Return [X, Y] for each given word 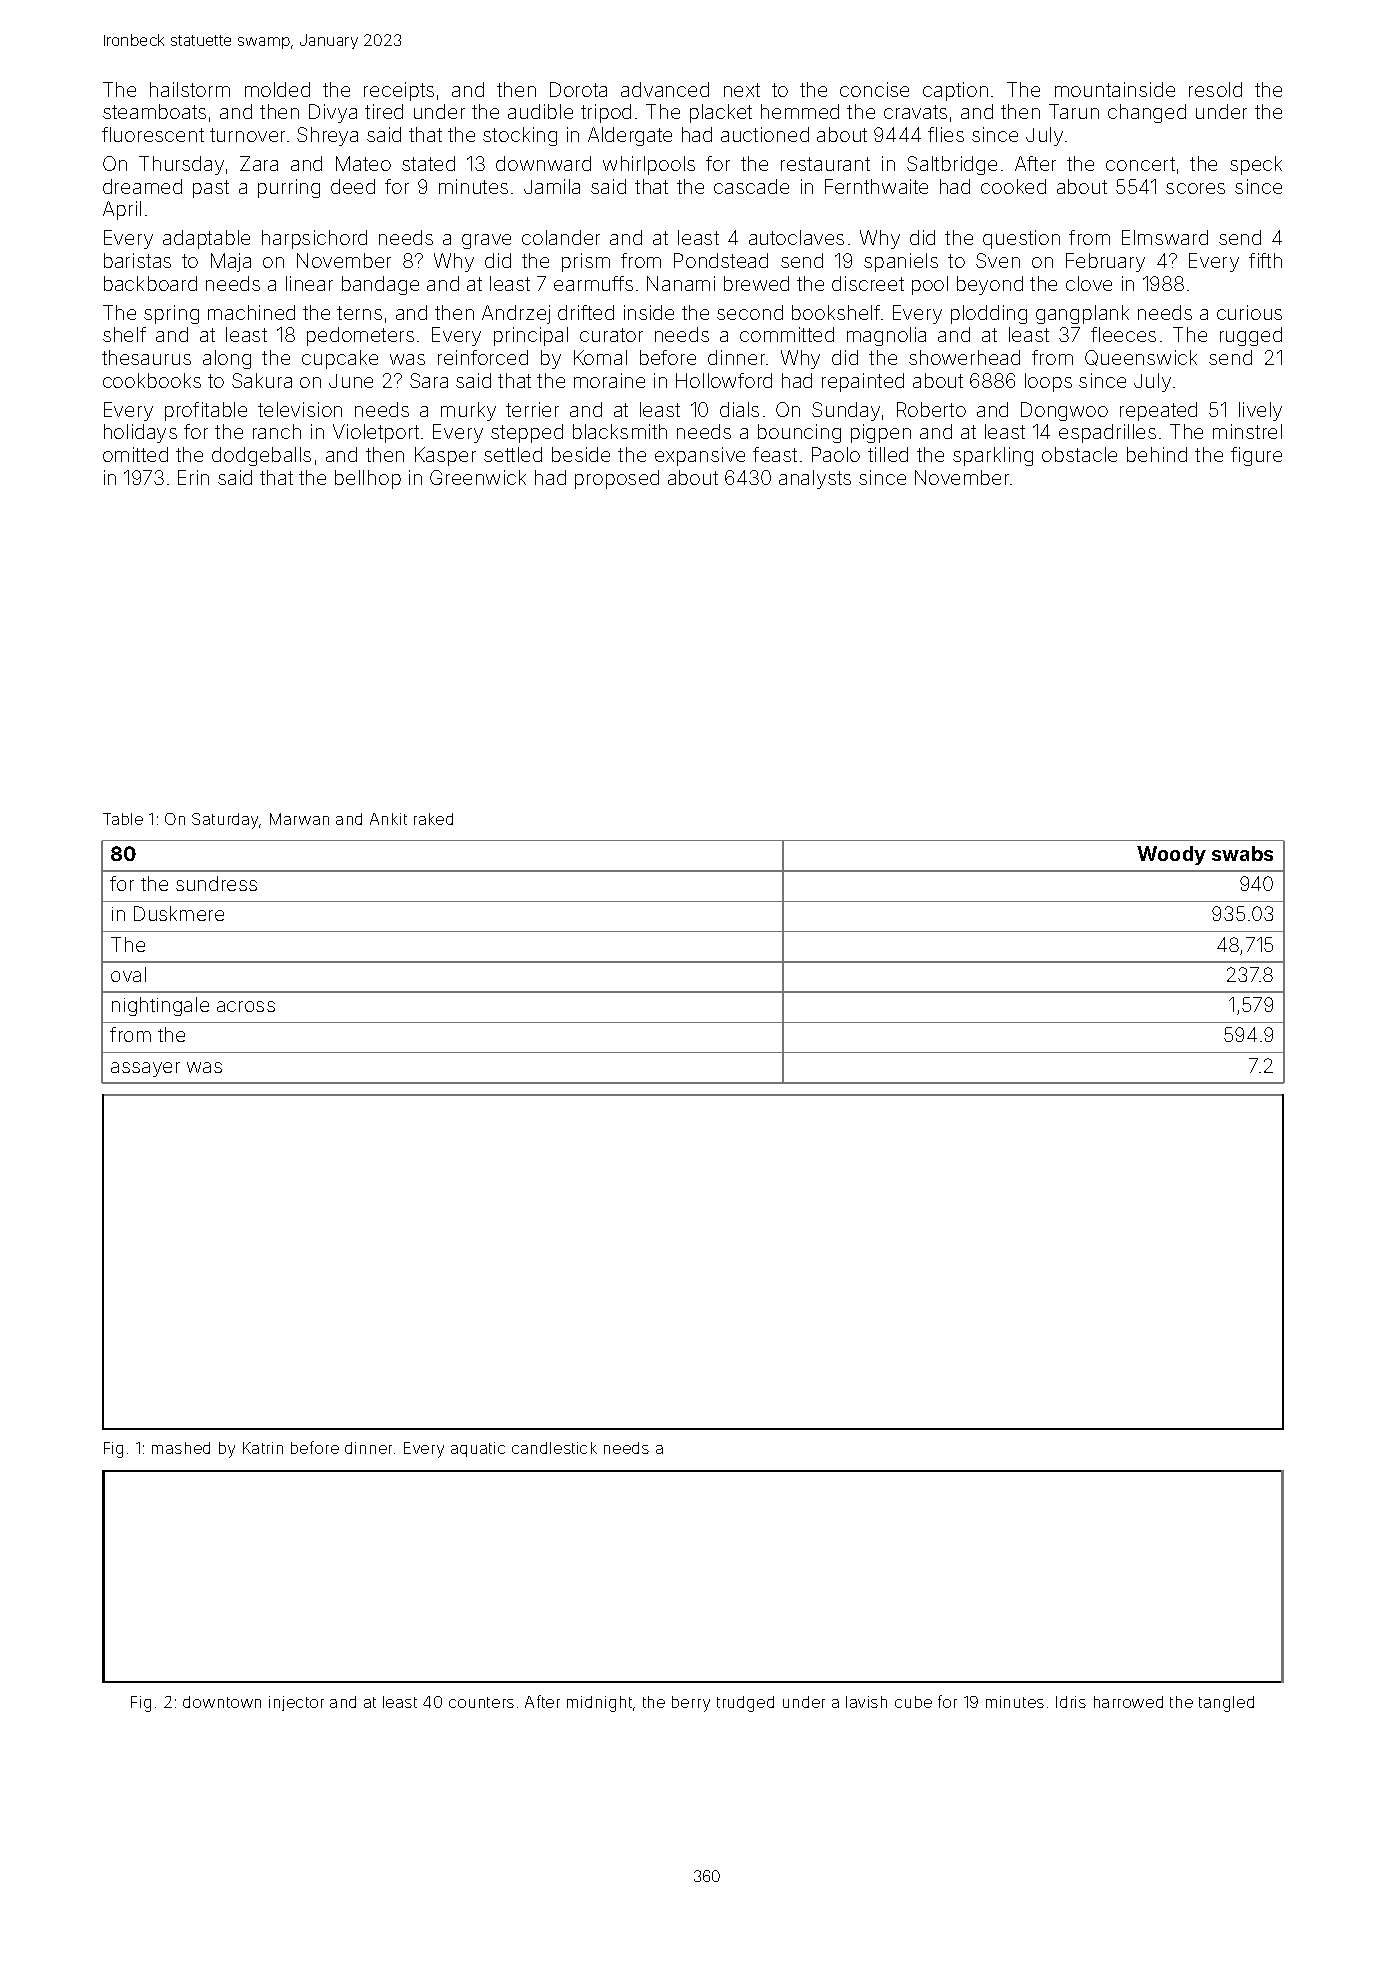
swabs [1242, 853]
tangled [1226, 1704]
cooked [1013, 186]
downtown [222, 1702]
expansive [700, 456]
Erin [193, 477]
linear [309, 283]
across [246, 1006]
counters [481, 1702]
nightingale [160, 1006]
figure [1256, 456]
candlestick [554, 1448]
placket [721, 113]
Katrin [263, 1448]
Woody [1171, 855]
